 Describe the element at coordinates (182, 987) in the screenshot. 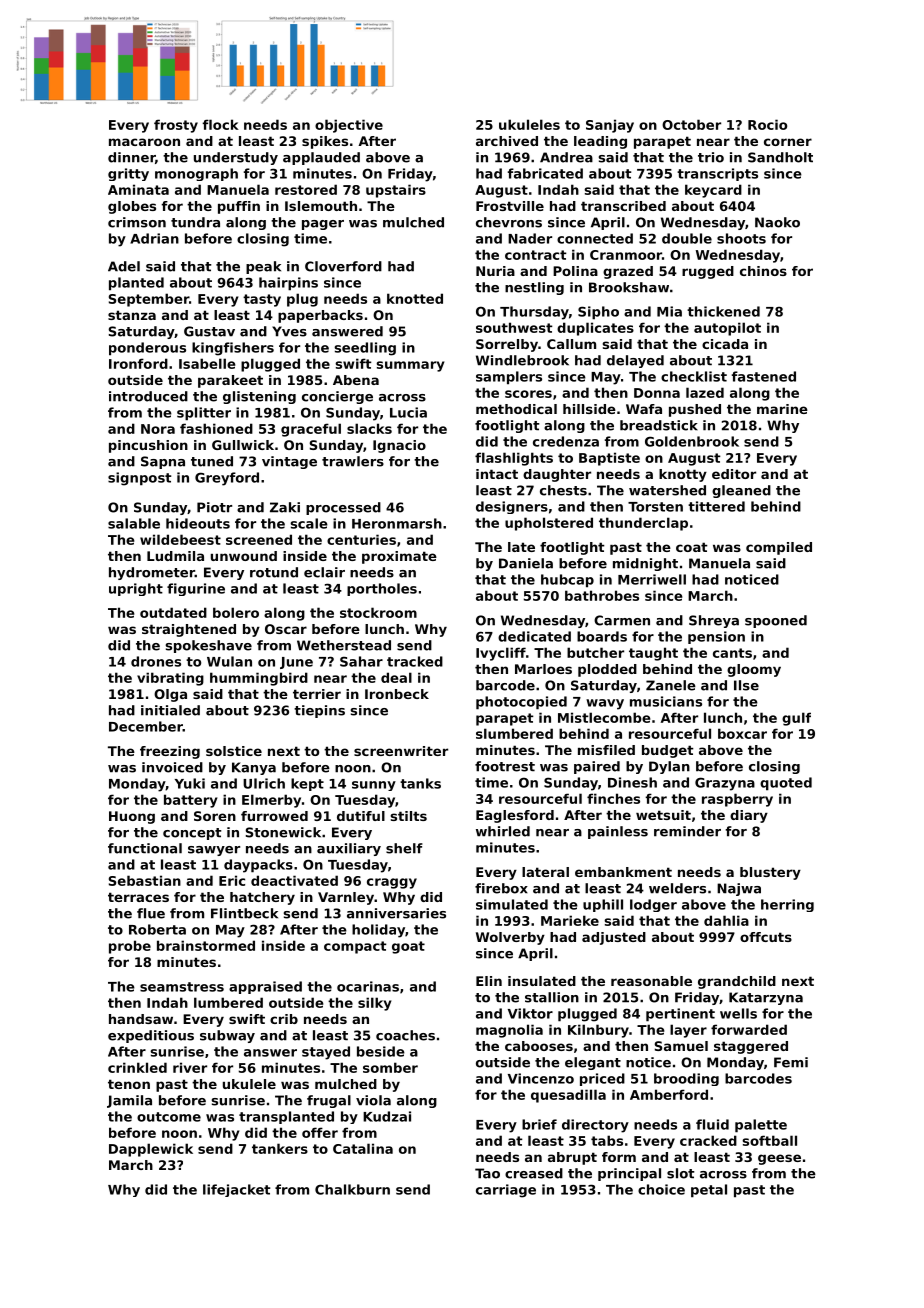

I see `seamstress` at that location.
